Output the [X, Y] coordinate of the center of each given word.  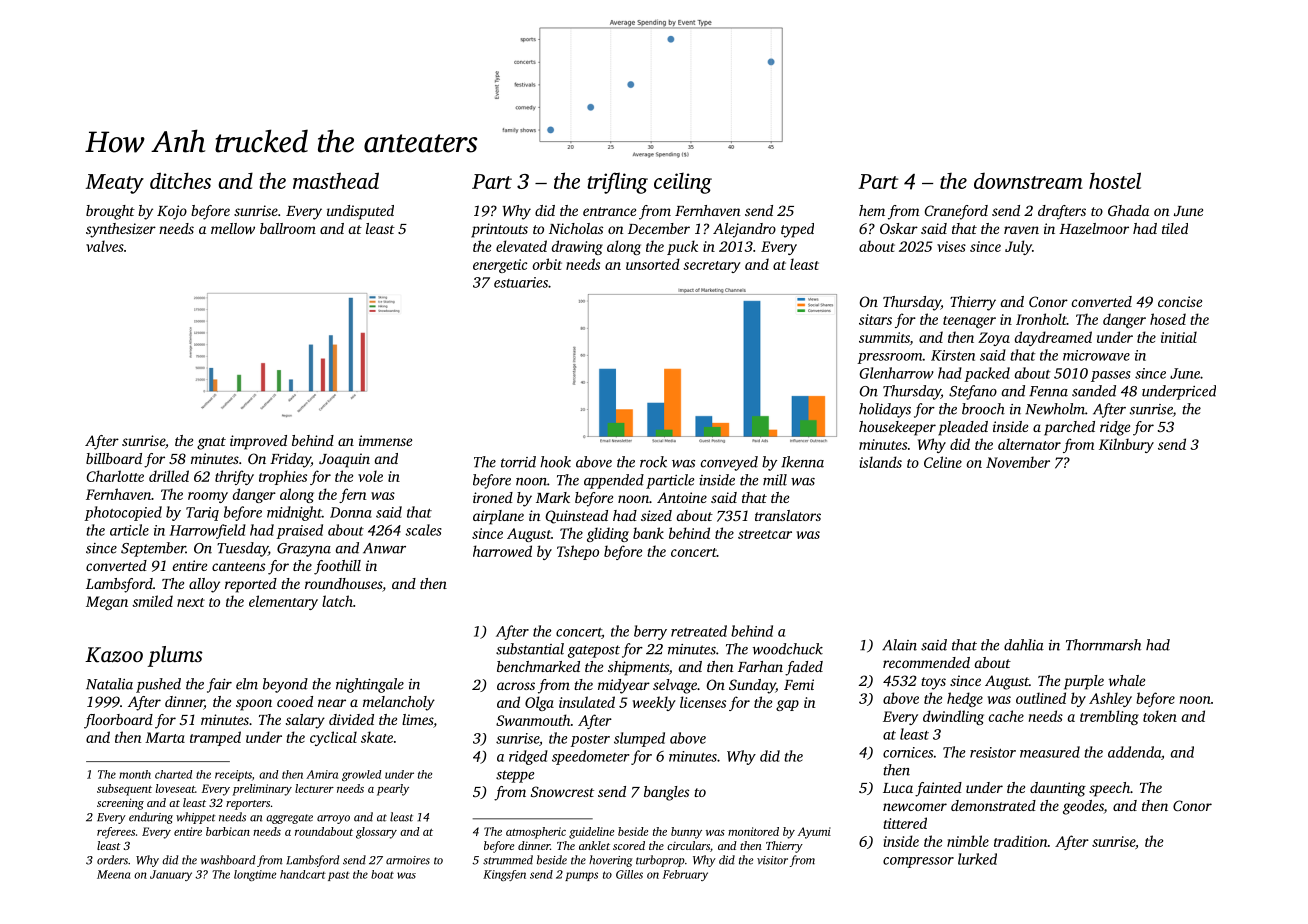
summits [884, 337]
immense [385, 440]
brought [110, 212]
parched [1069, 428]
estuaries [521, 282]
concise [1180, 301]
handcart [303, 874]
